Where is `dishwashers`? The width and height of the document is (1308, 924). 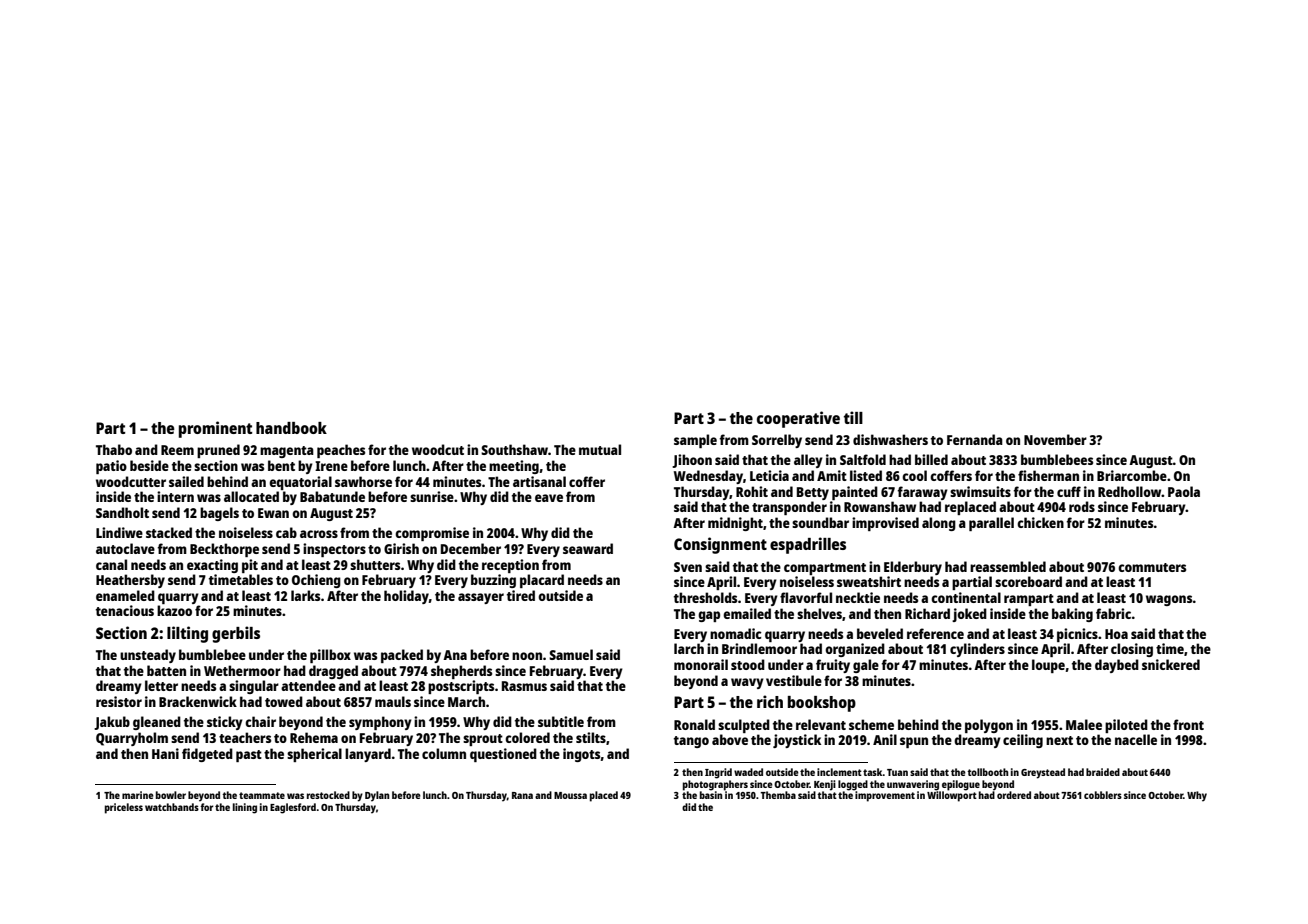
dishwashers is located at coordinates (890, 439).
